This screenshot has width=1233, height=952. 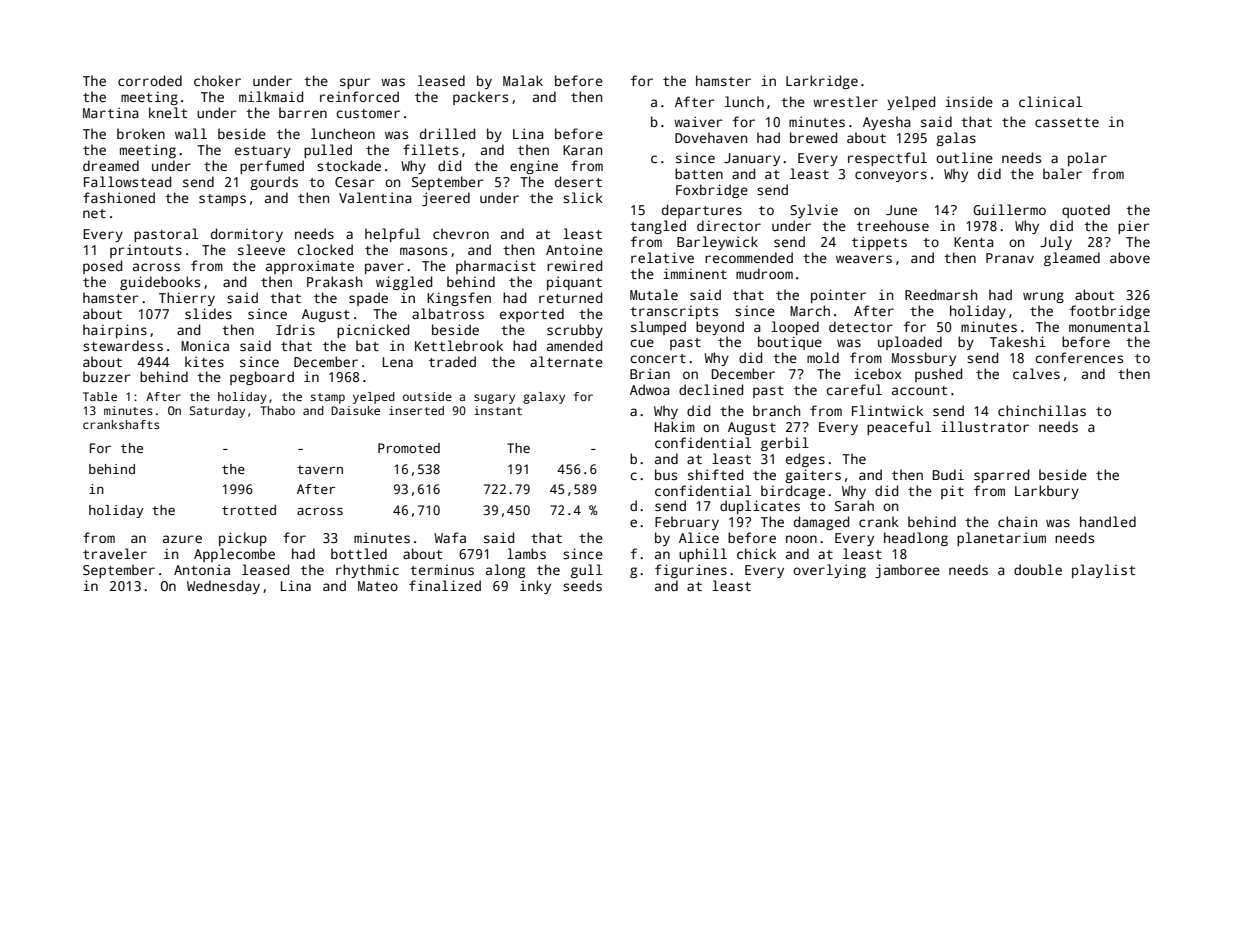 I want to click on buzzer, so click(x=107, y=376).
